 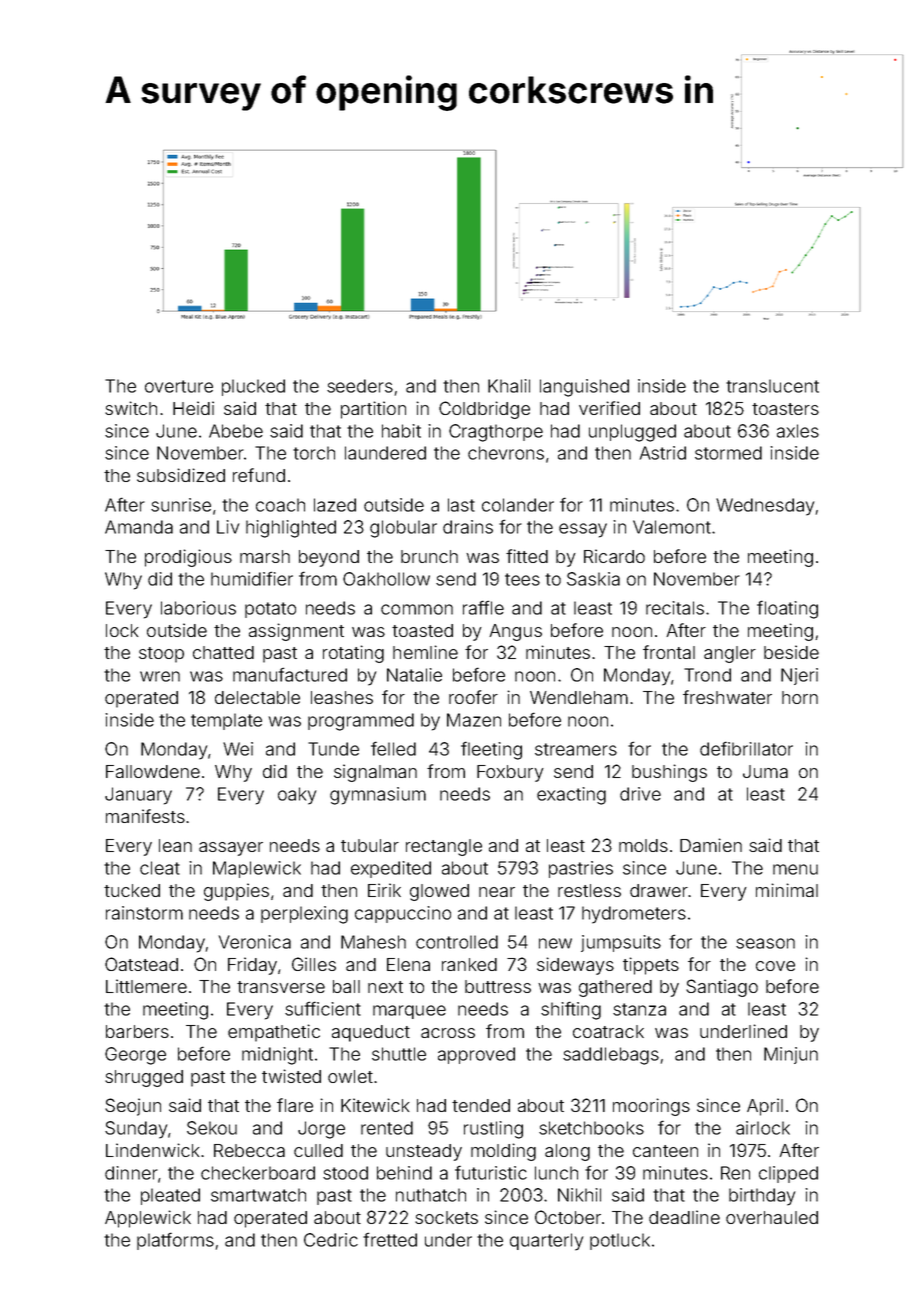 I want to click on drive, so click(x=640, y=794).
